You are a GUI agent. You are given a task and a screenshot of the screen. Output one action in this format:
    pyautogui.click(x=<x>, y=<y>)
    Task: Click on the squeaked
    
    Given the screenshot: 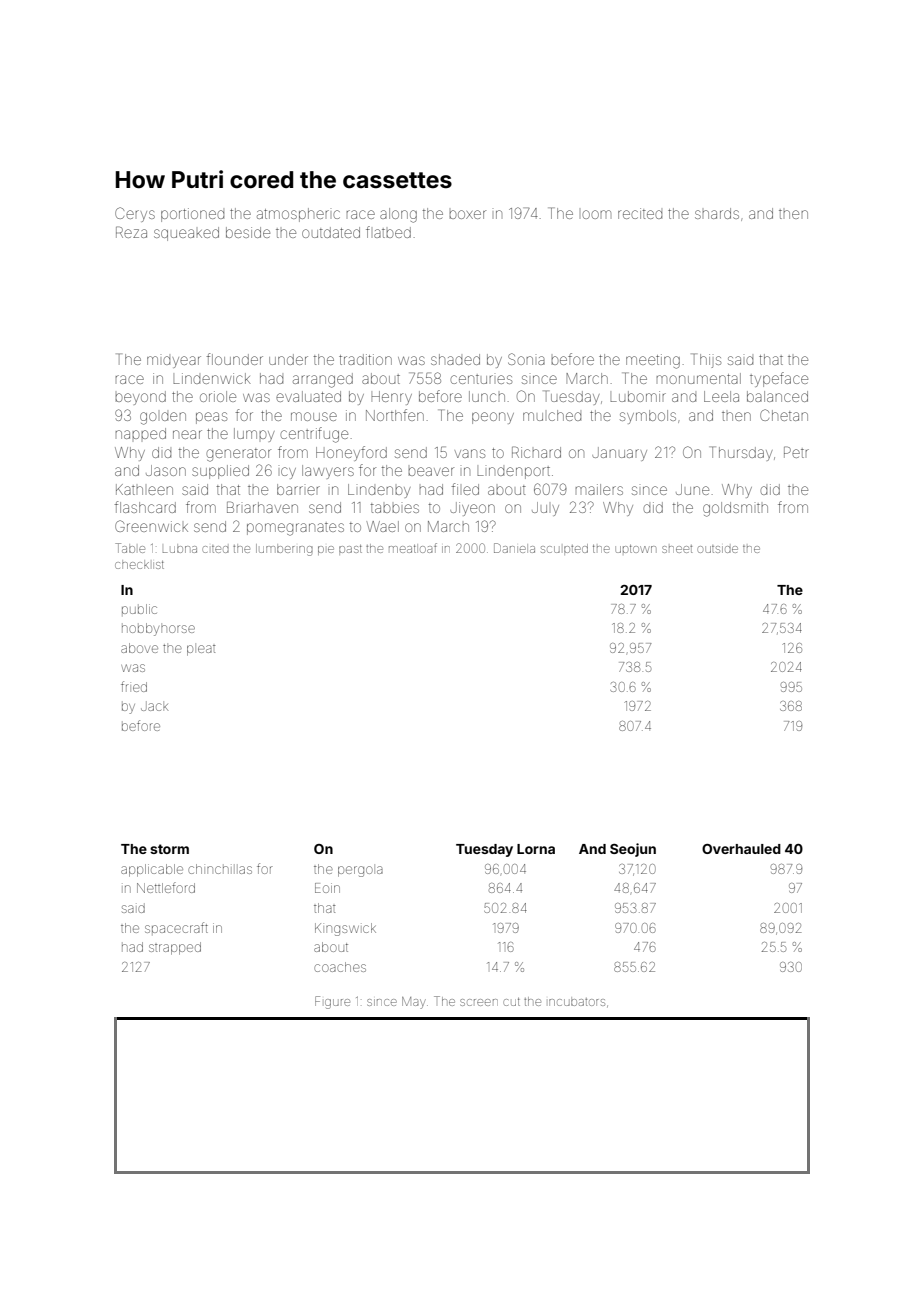 What is the action you would take?
    pyautogui.click(x=186, y=234)
